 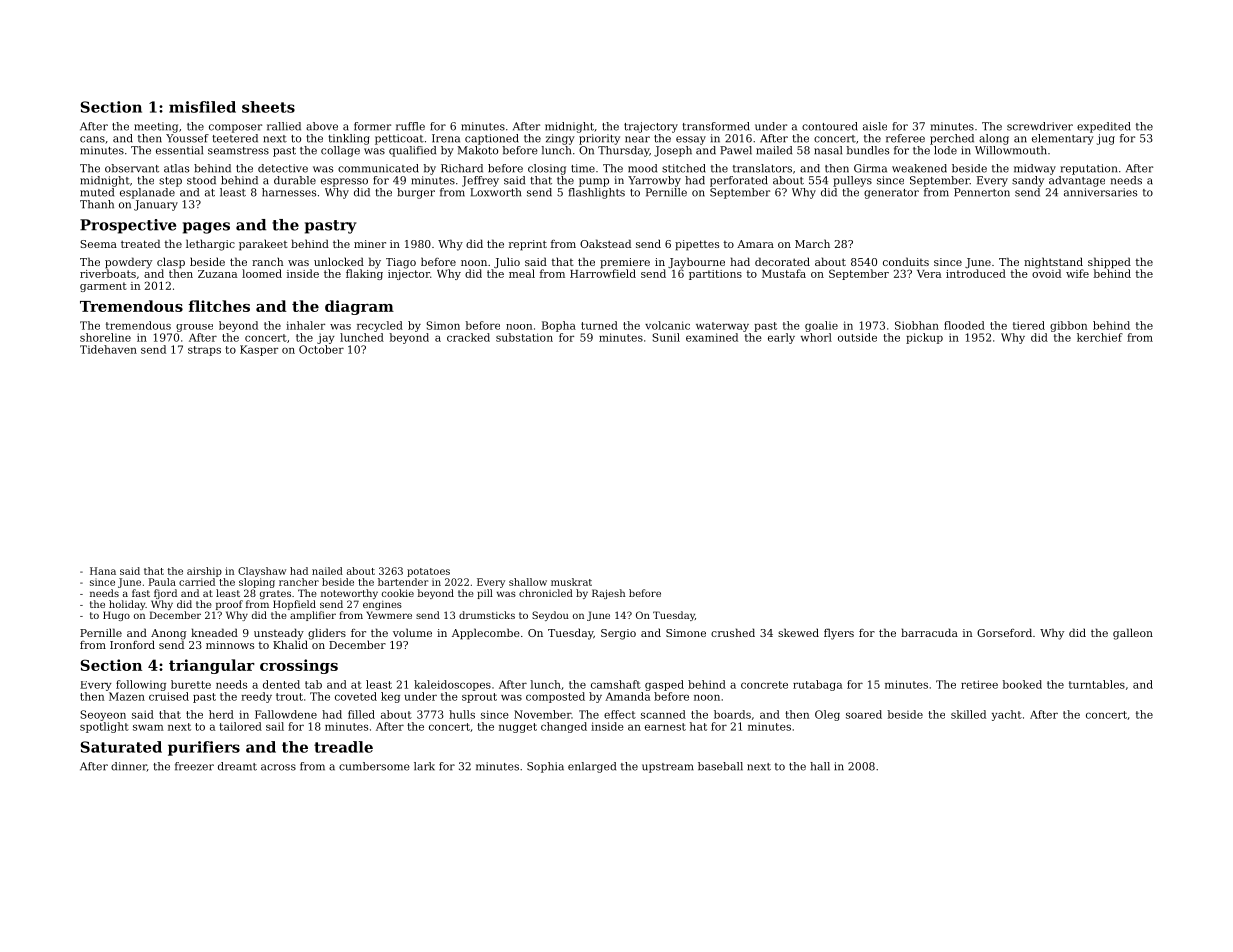 I want to click on Seydou, so click(x=550, y=616).
